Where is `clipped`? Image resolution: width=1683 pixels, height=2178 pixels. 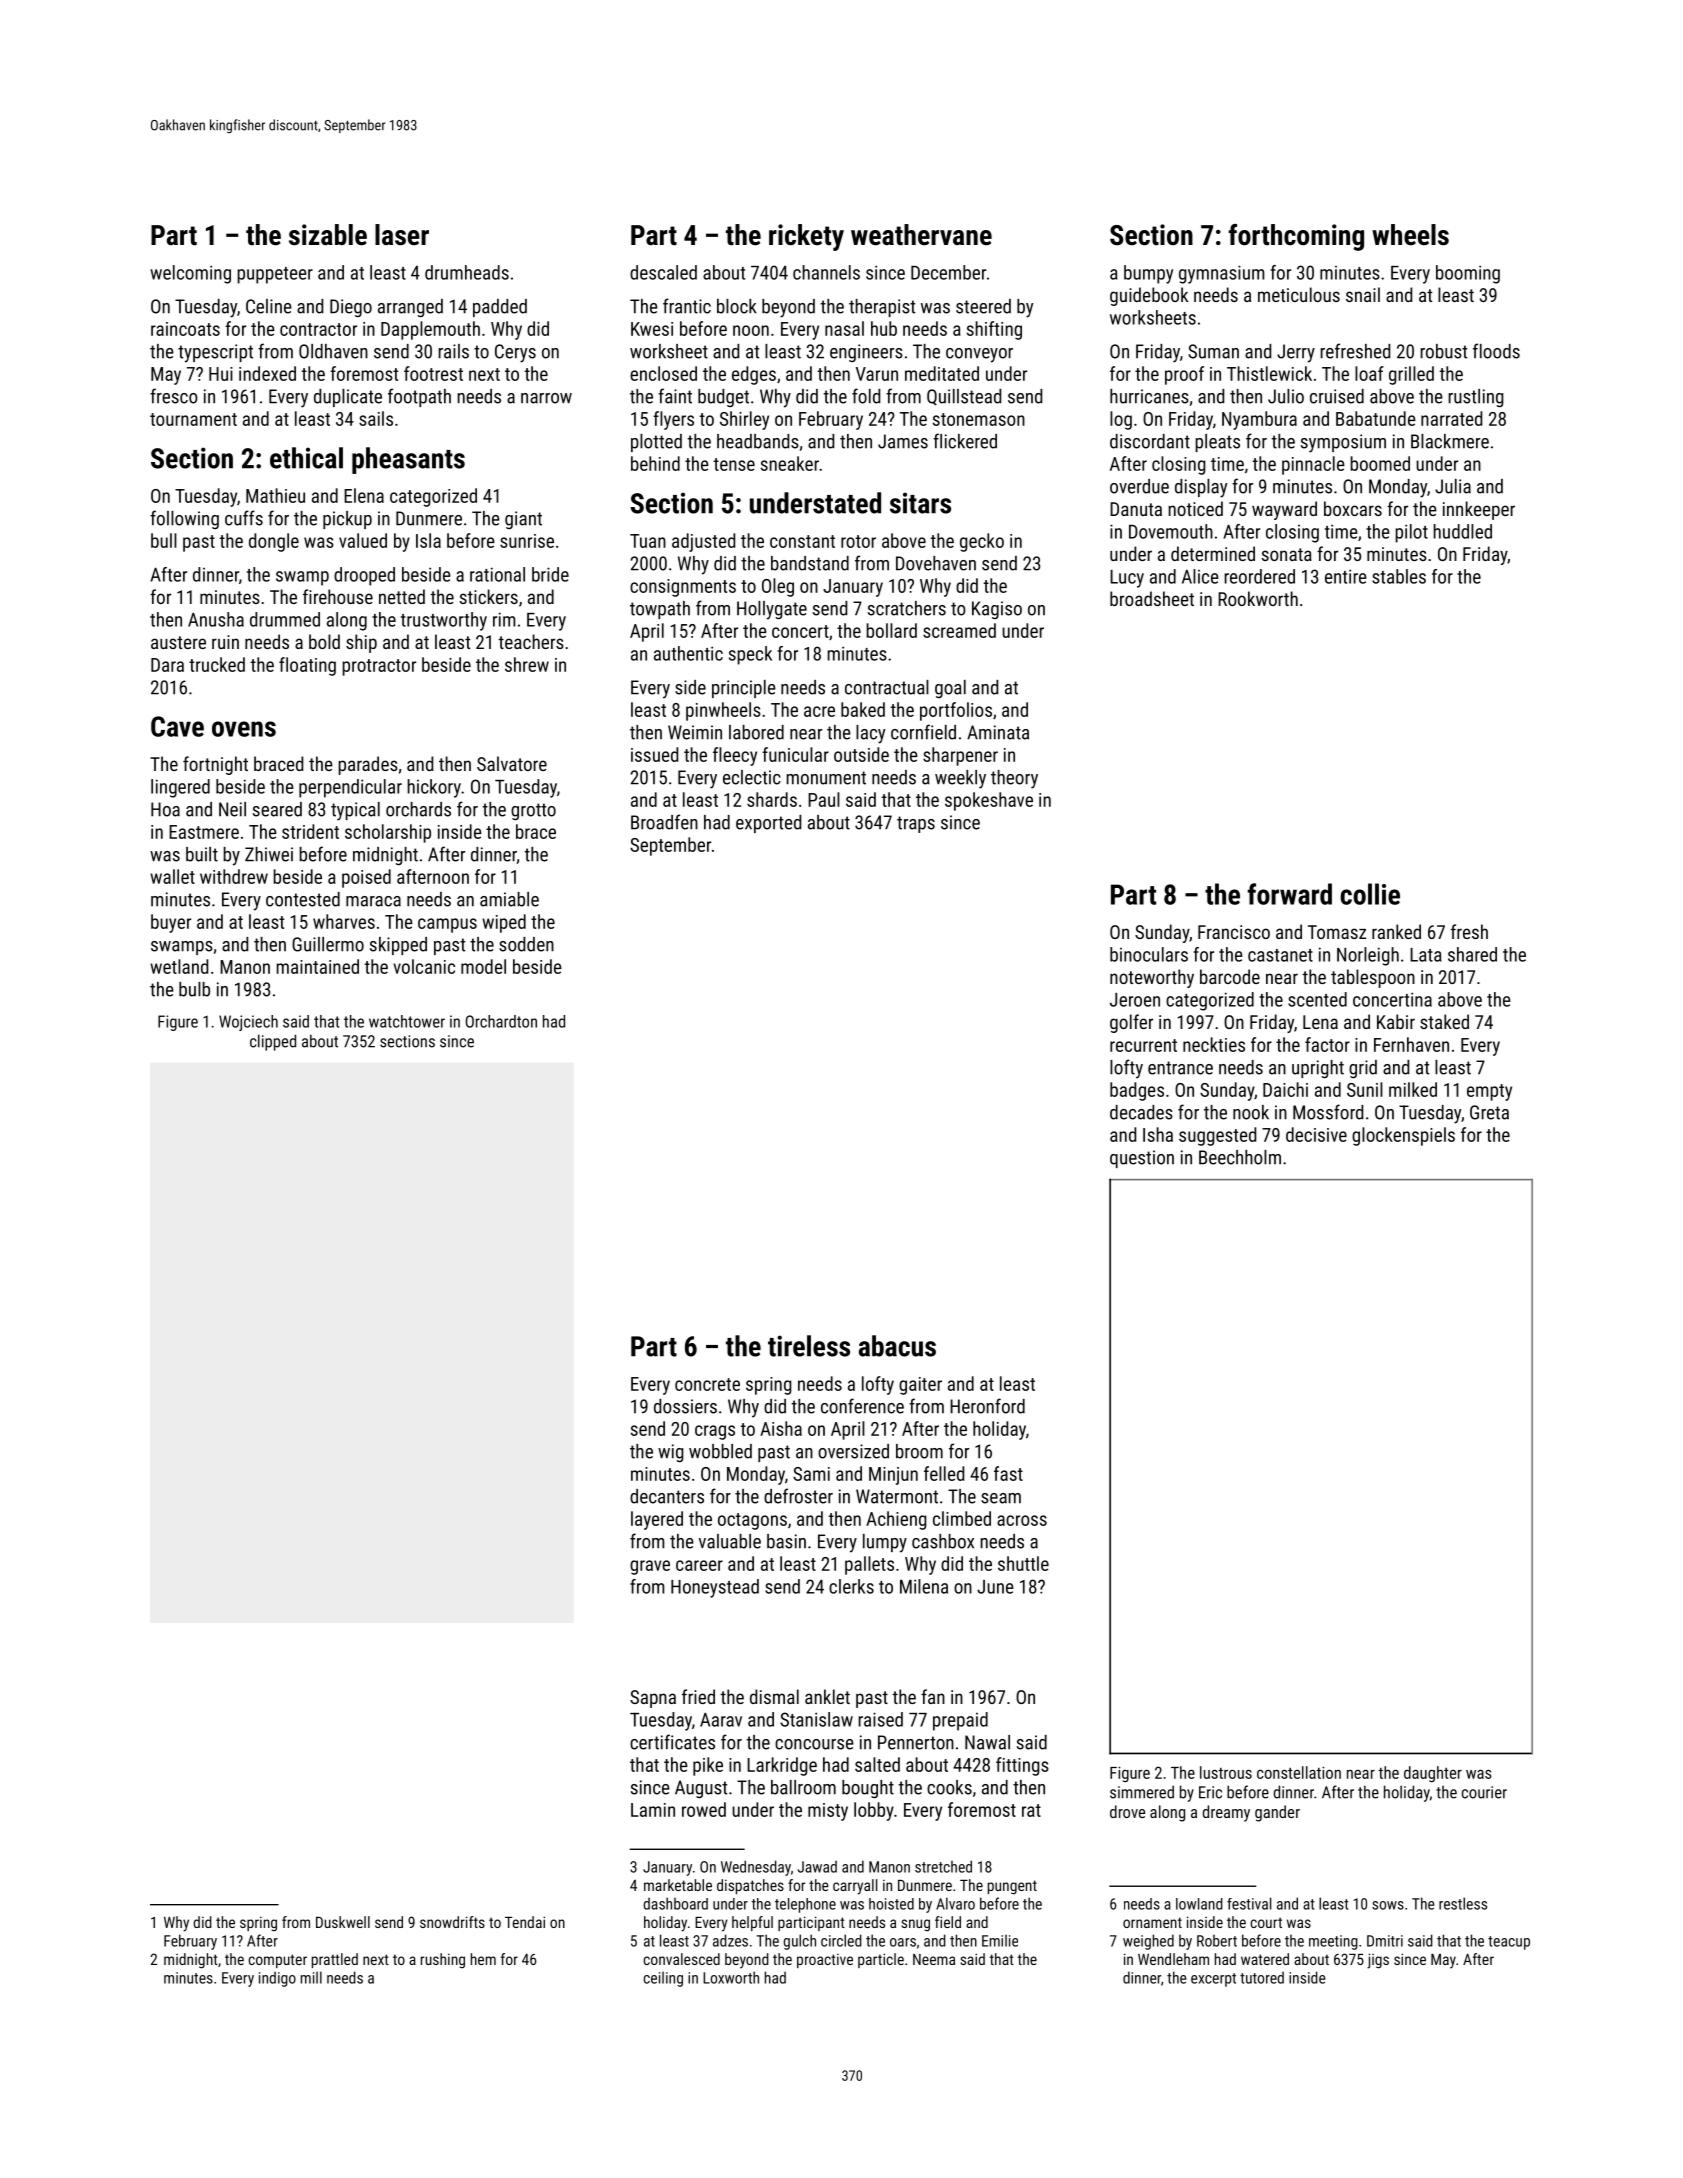 clipped is located at coordinates (273, 1042).
